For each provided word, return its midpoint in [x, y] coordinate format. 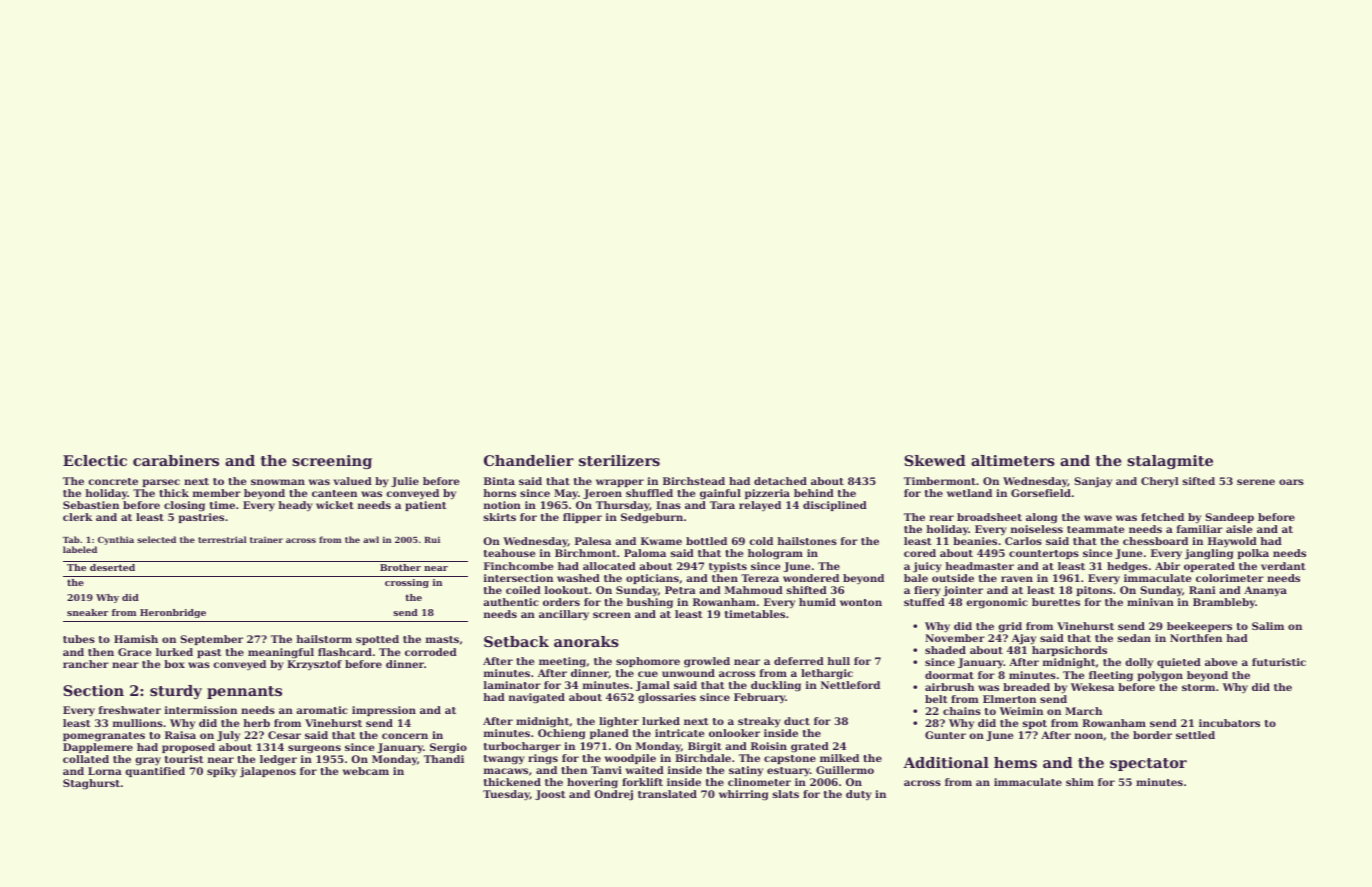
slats [786, 794]
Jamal [653, 686]
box [174, 664]
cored [920, 553]
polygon [1160, 676]
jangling [1209, 554]
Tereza [760, 578]
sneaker [87, 612]
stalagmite [1170, 462]
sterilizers [619, 460]
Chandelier [529, 460]
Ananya [1265, 591]
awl [371, 539]
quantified [155, 772]
